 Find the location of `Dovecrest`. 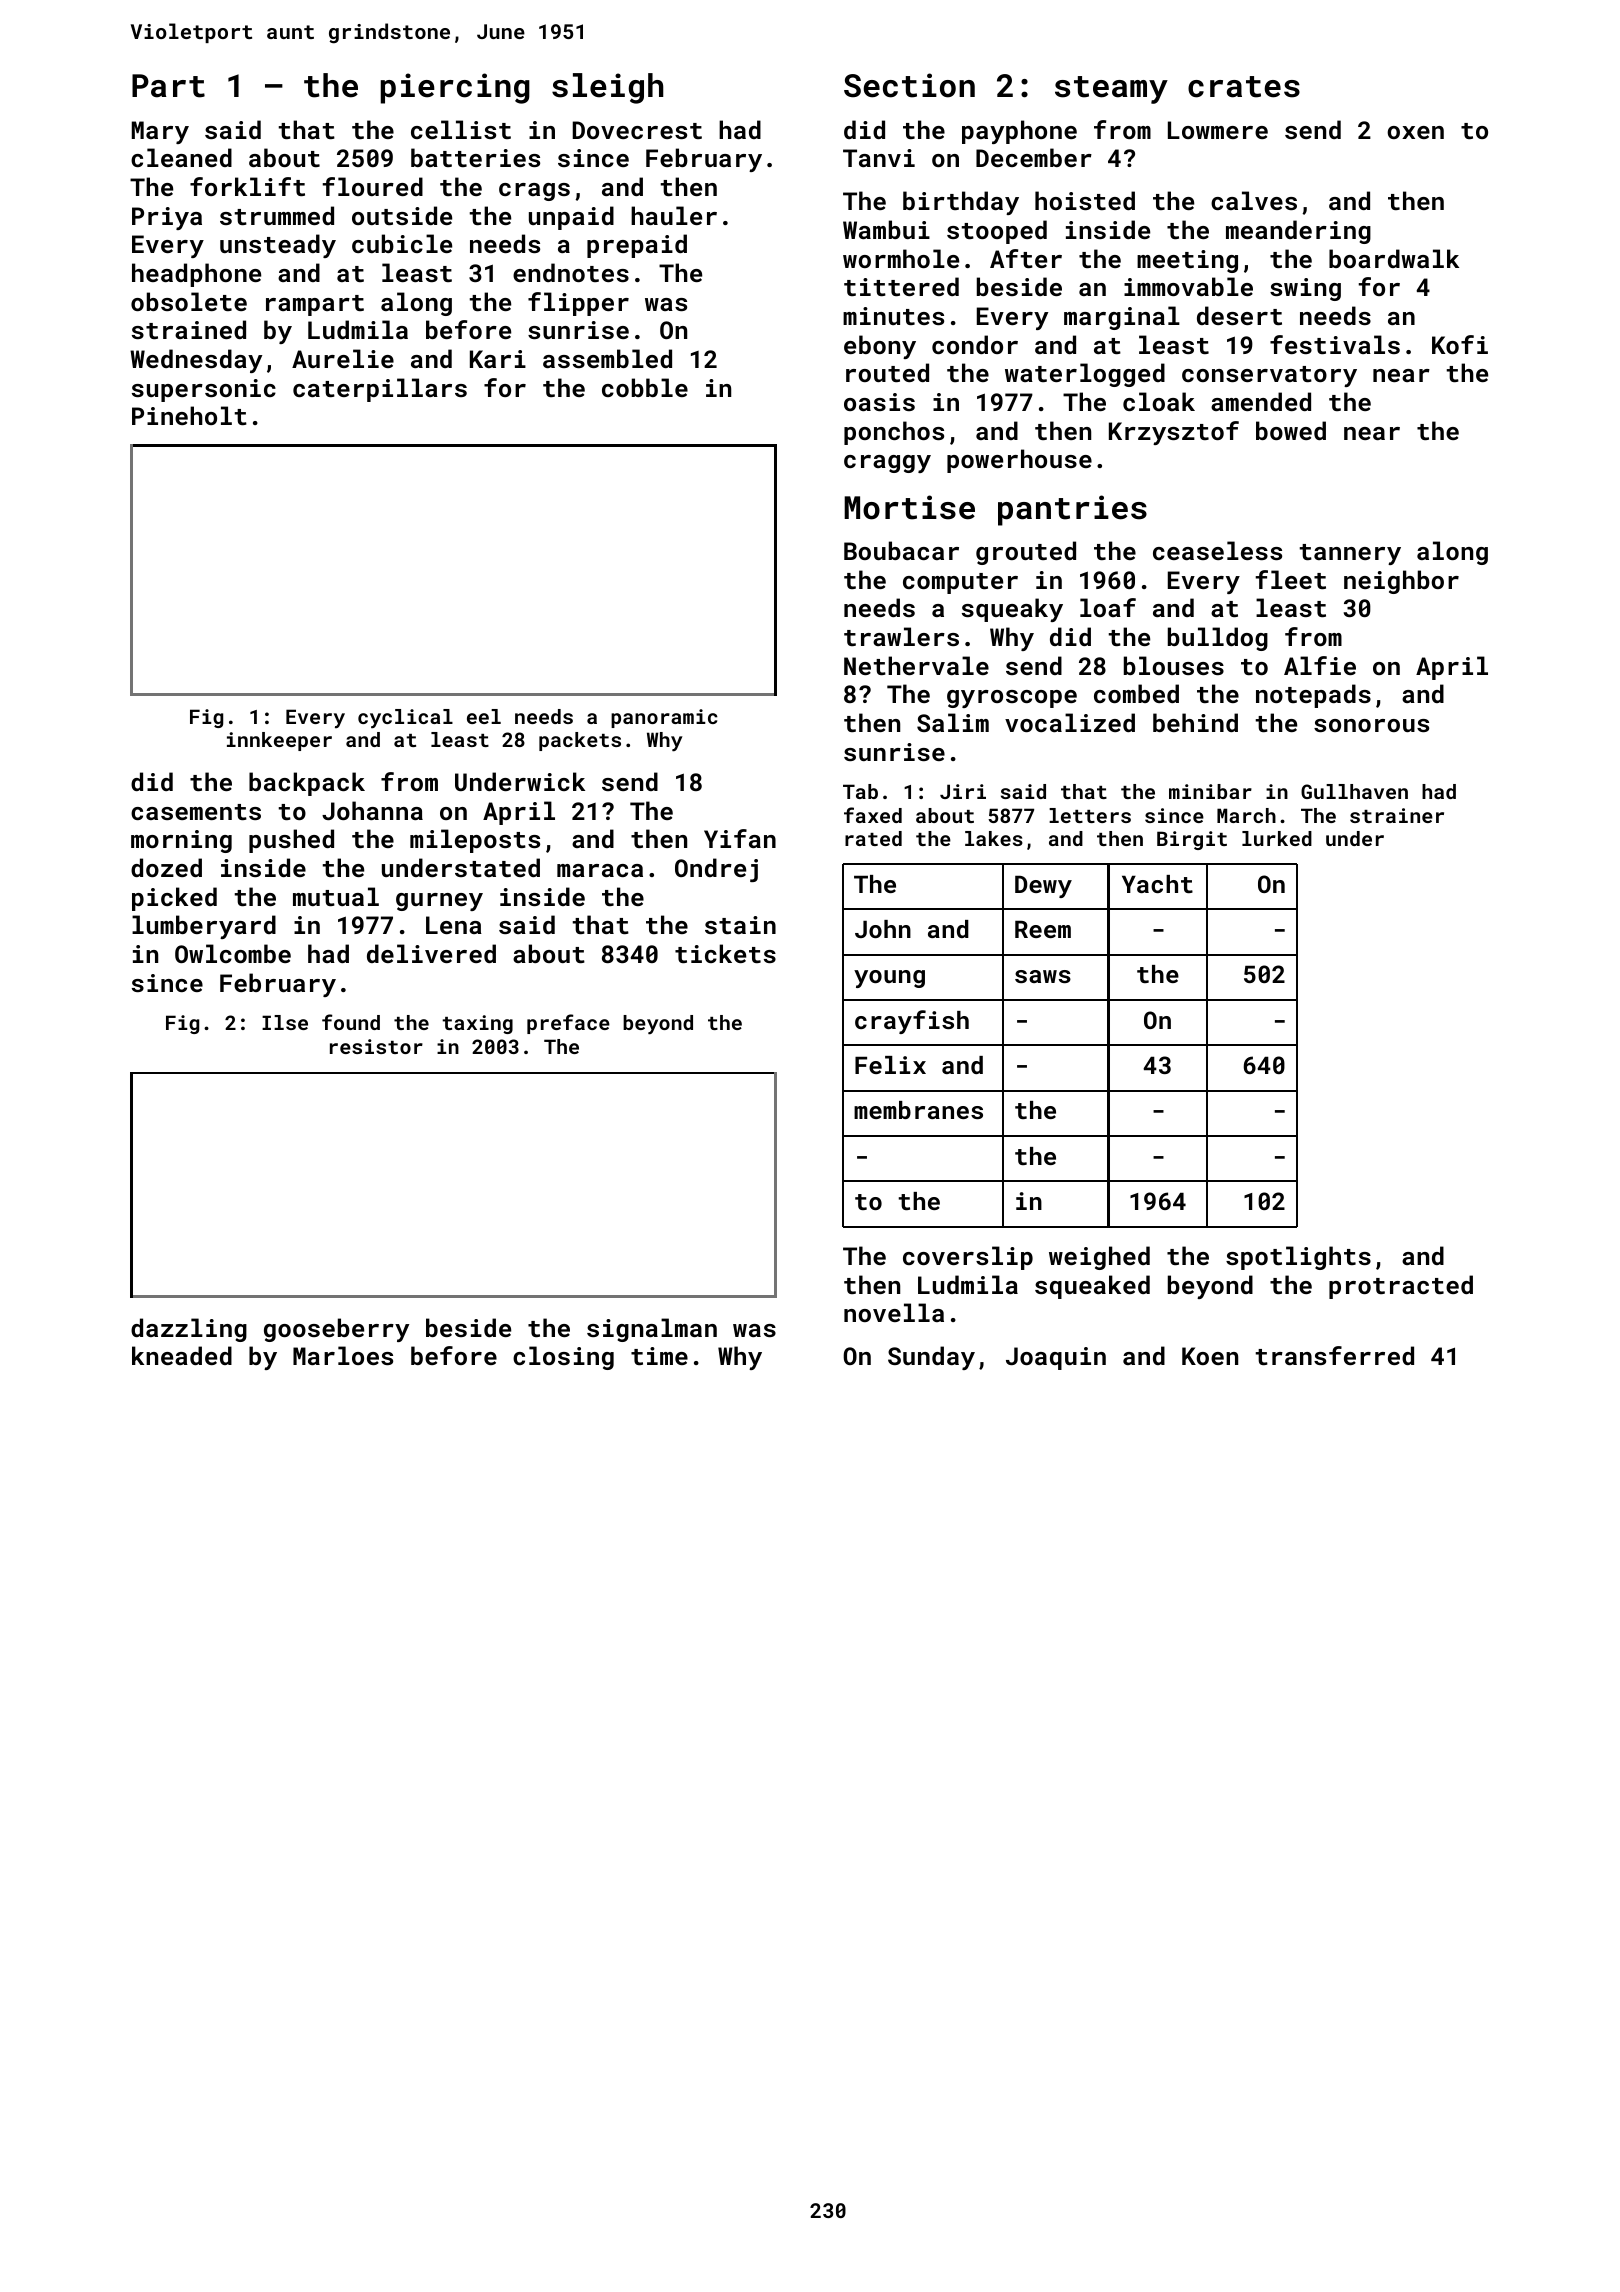

Dovecrest is located at coordinates (637, 130).
